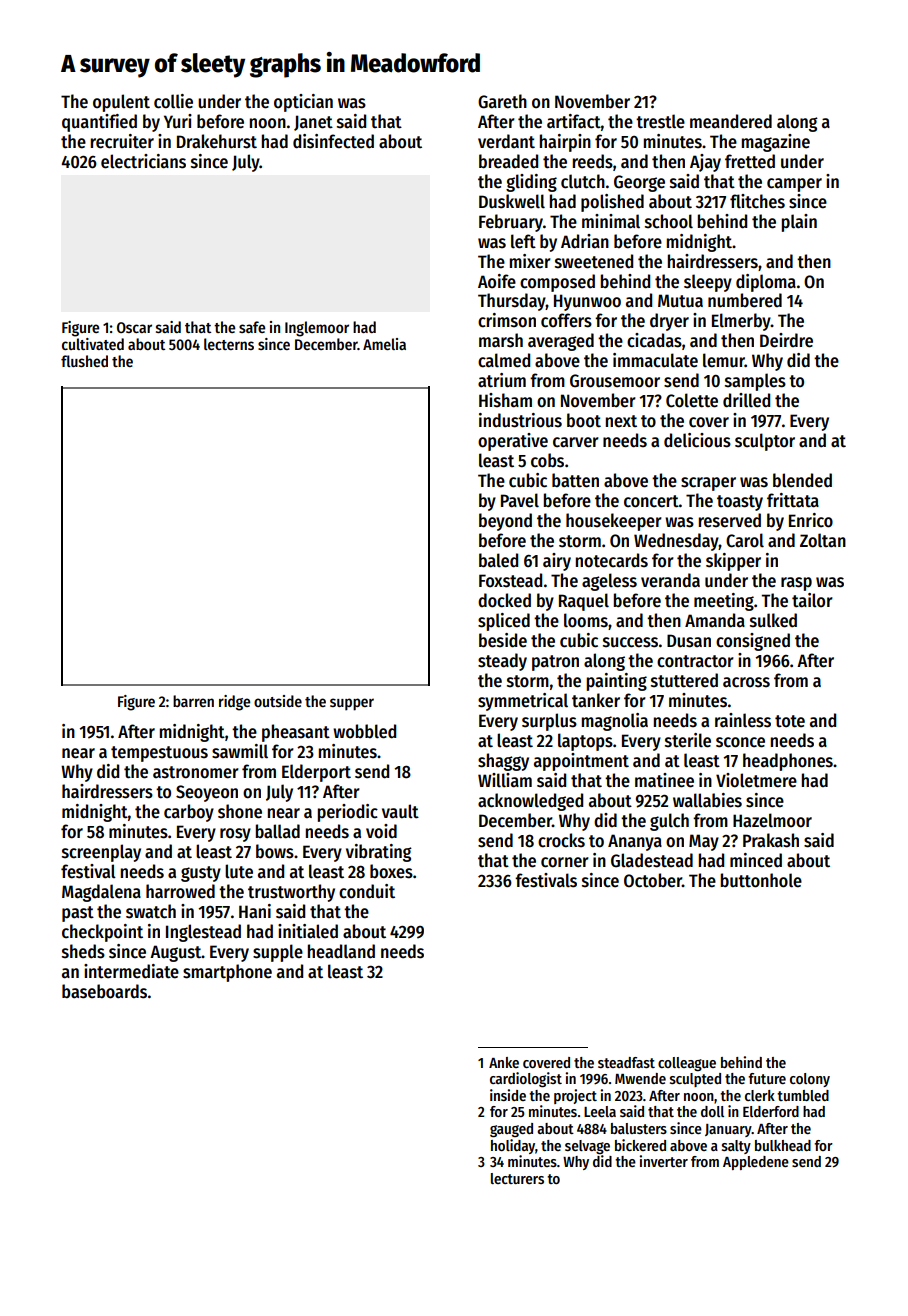  I want to click on fretted, so click(750, 161).
